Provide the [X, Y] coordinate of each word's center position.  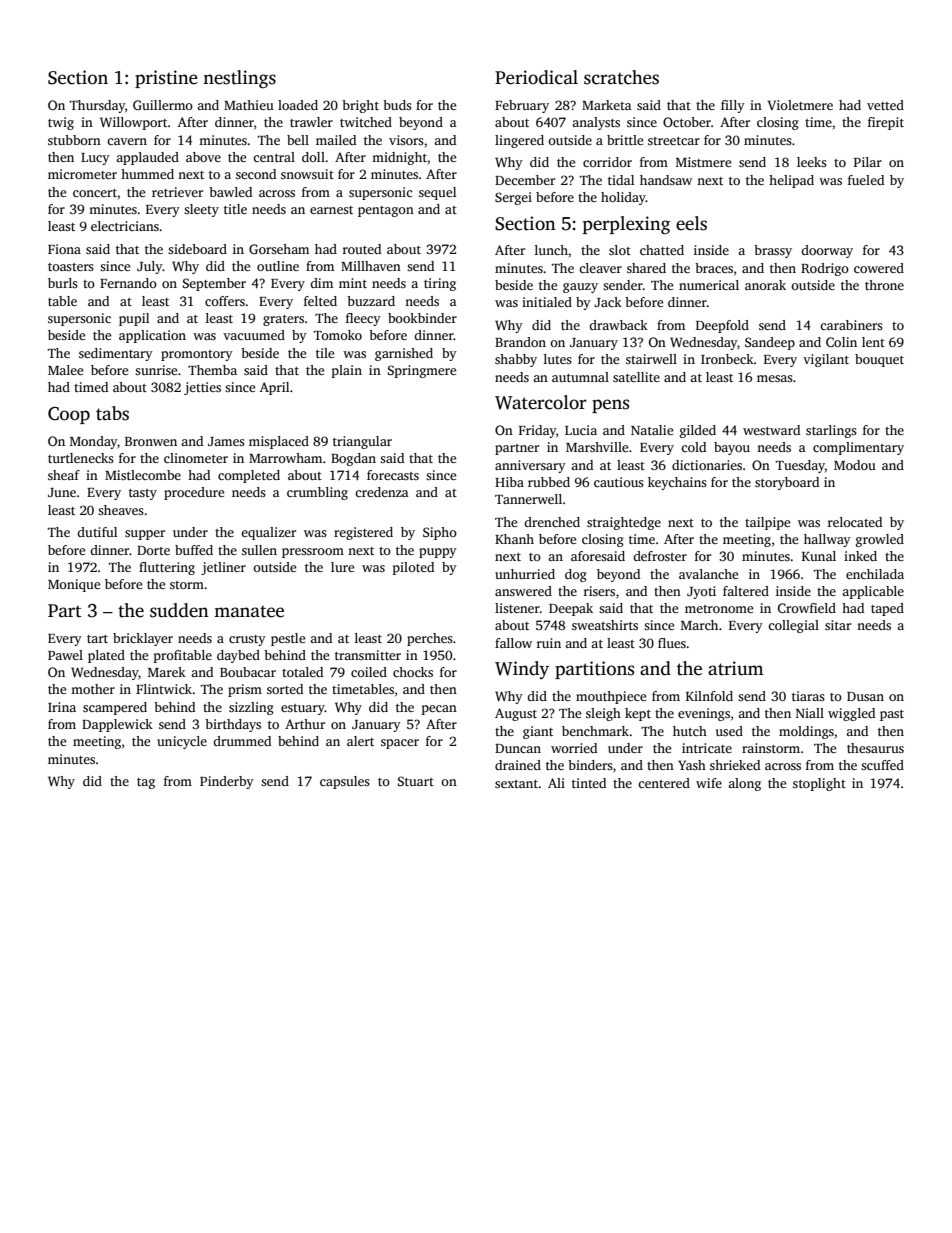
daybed [238, 656]
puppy [438, 553]
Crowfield [807, 608]
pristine [166, 79]
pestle [288, 639]
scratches [621, 77]
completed [249, 476]
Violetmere [800, 105]
